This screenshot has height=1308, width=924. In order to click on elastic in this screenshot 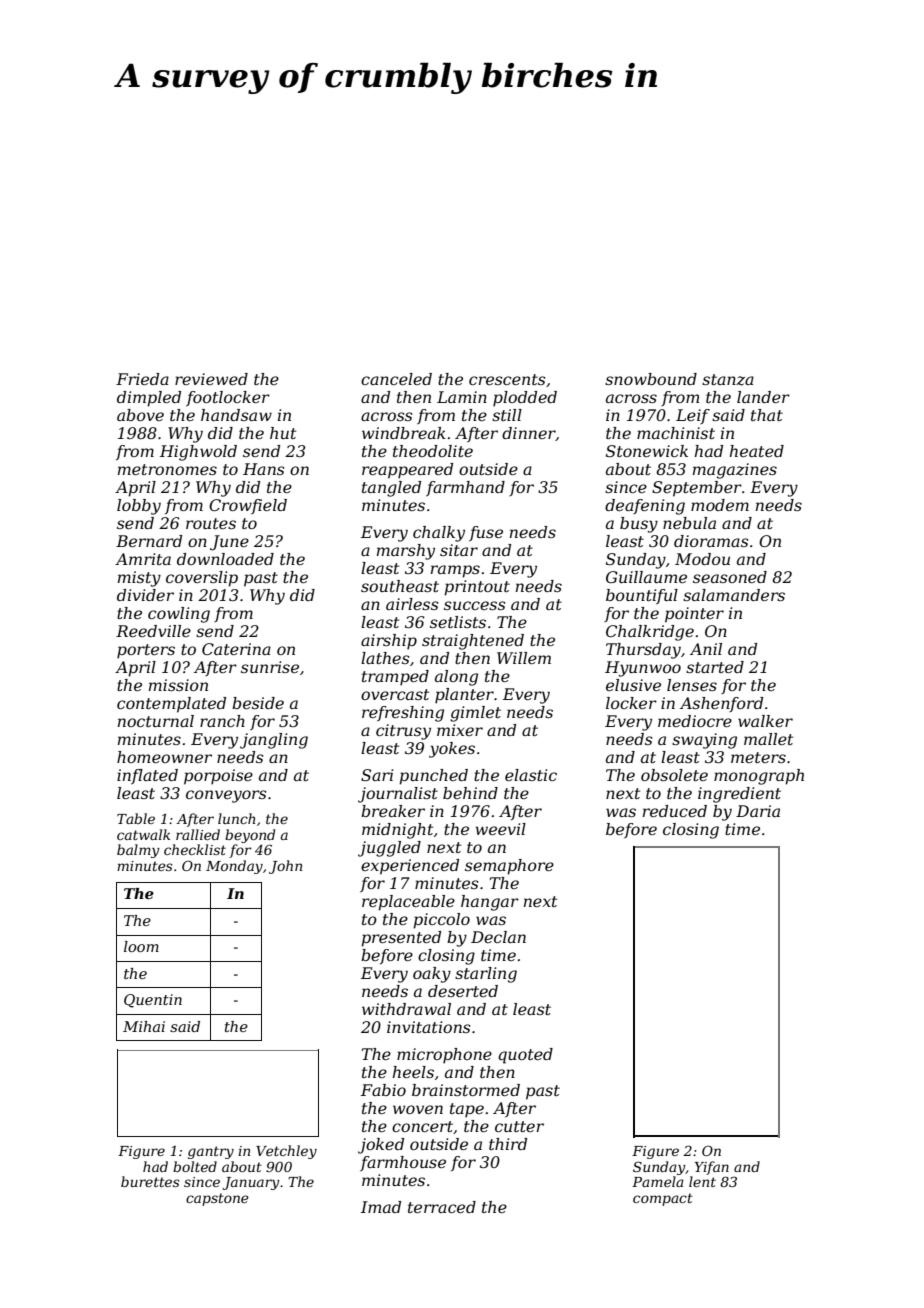, I will do `click(531, 775)`.
